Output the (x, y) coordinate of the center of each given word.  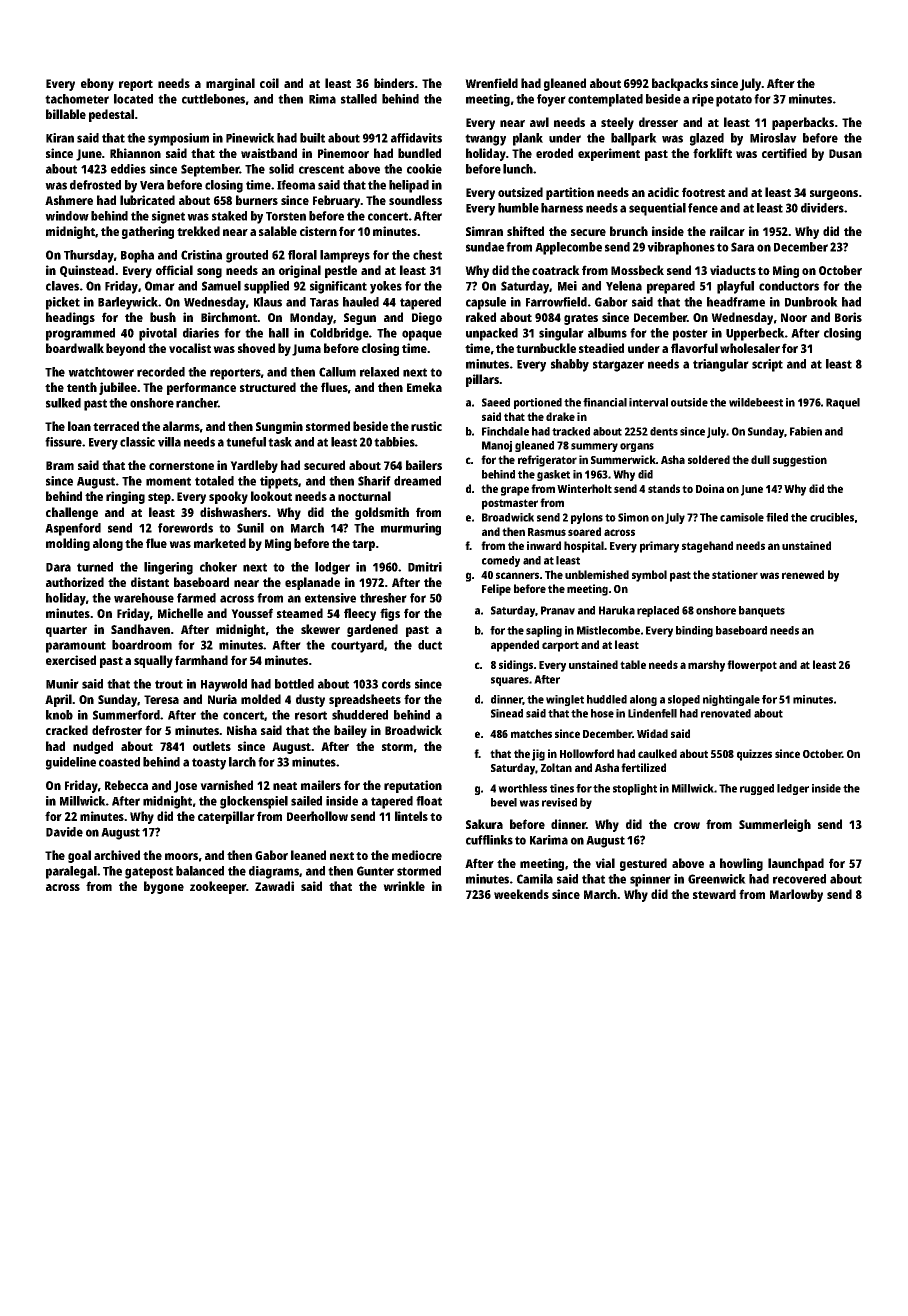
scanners (517, 575)
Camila (535, 879)
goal (79, 856)
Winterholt (584, 488)
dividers (822, 208)
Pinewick (250, 138)
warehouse (144, 598)
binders (394, 83)
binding (694, 631)
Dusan (845, 153)
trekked (198, 231)
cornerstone (181, 466)
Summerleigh (775, 825)
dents (664, 431)
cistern (318, 231)
